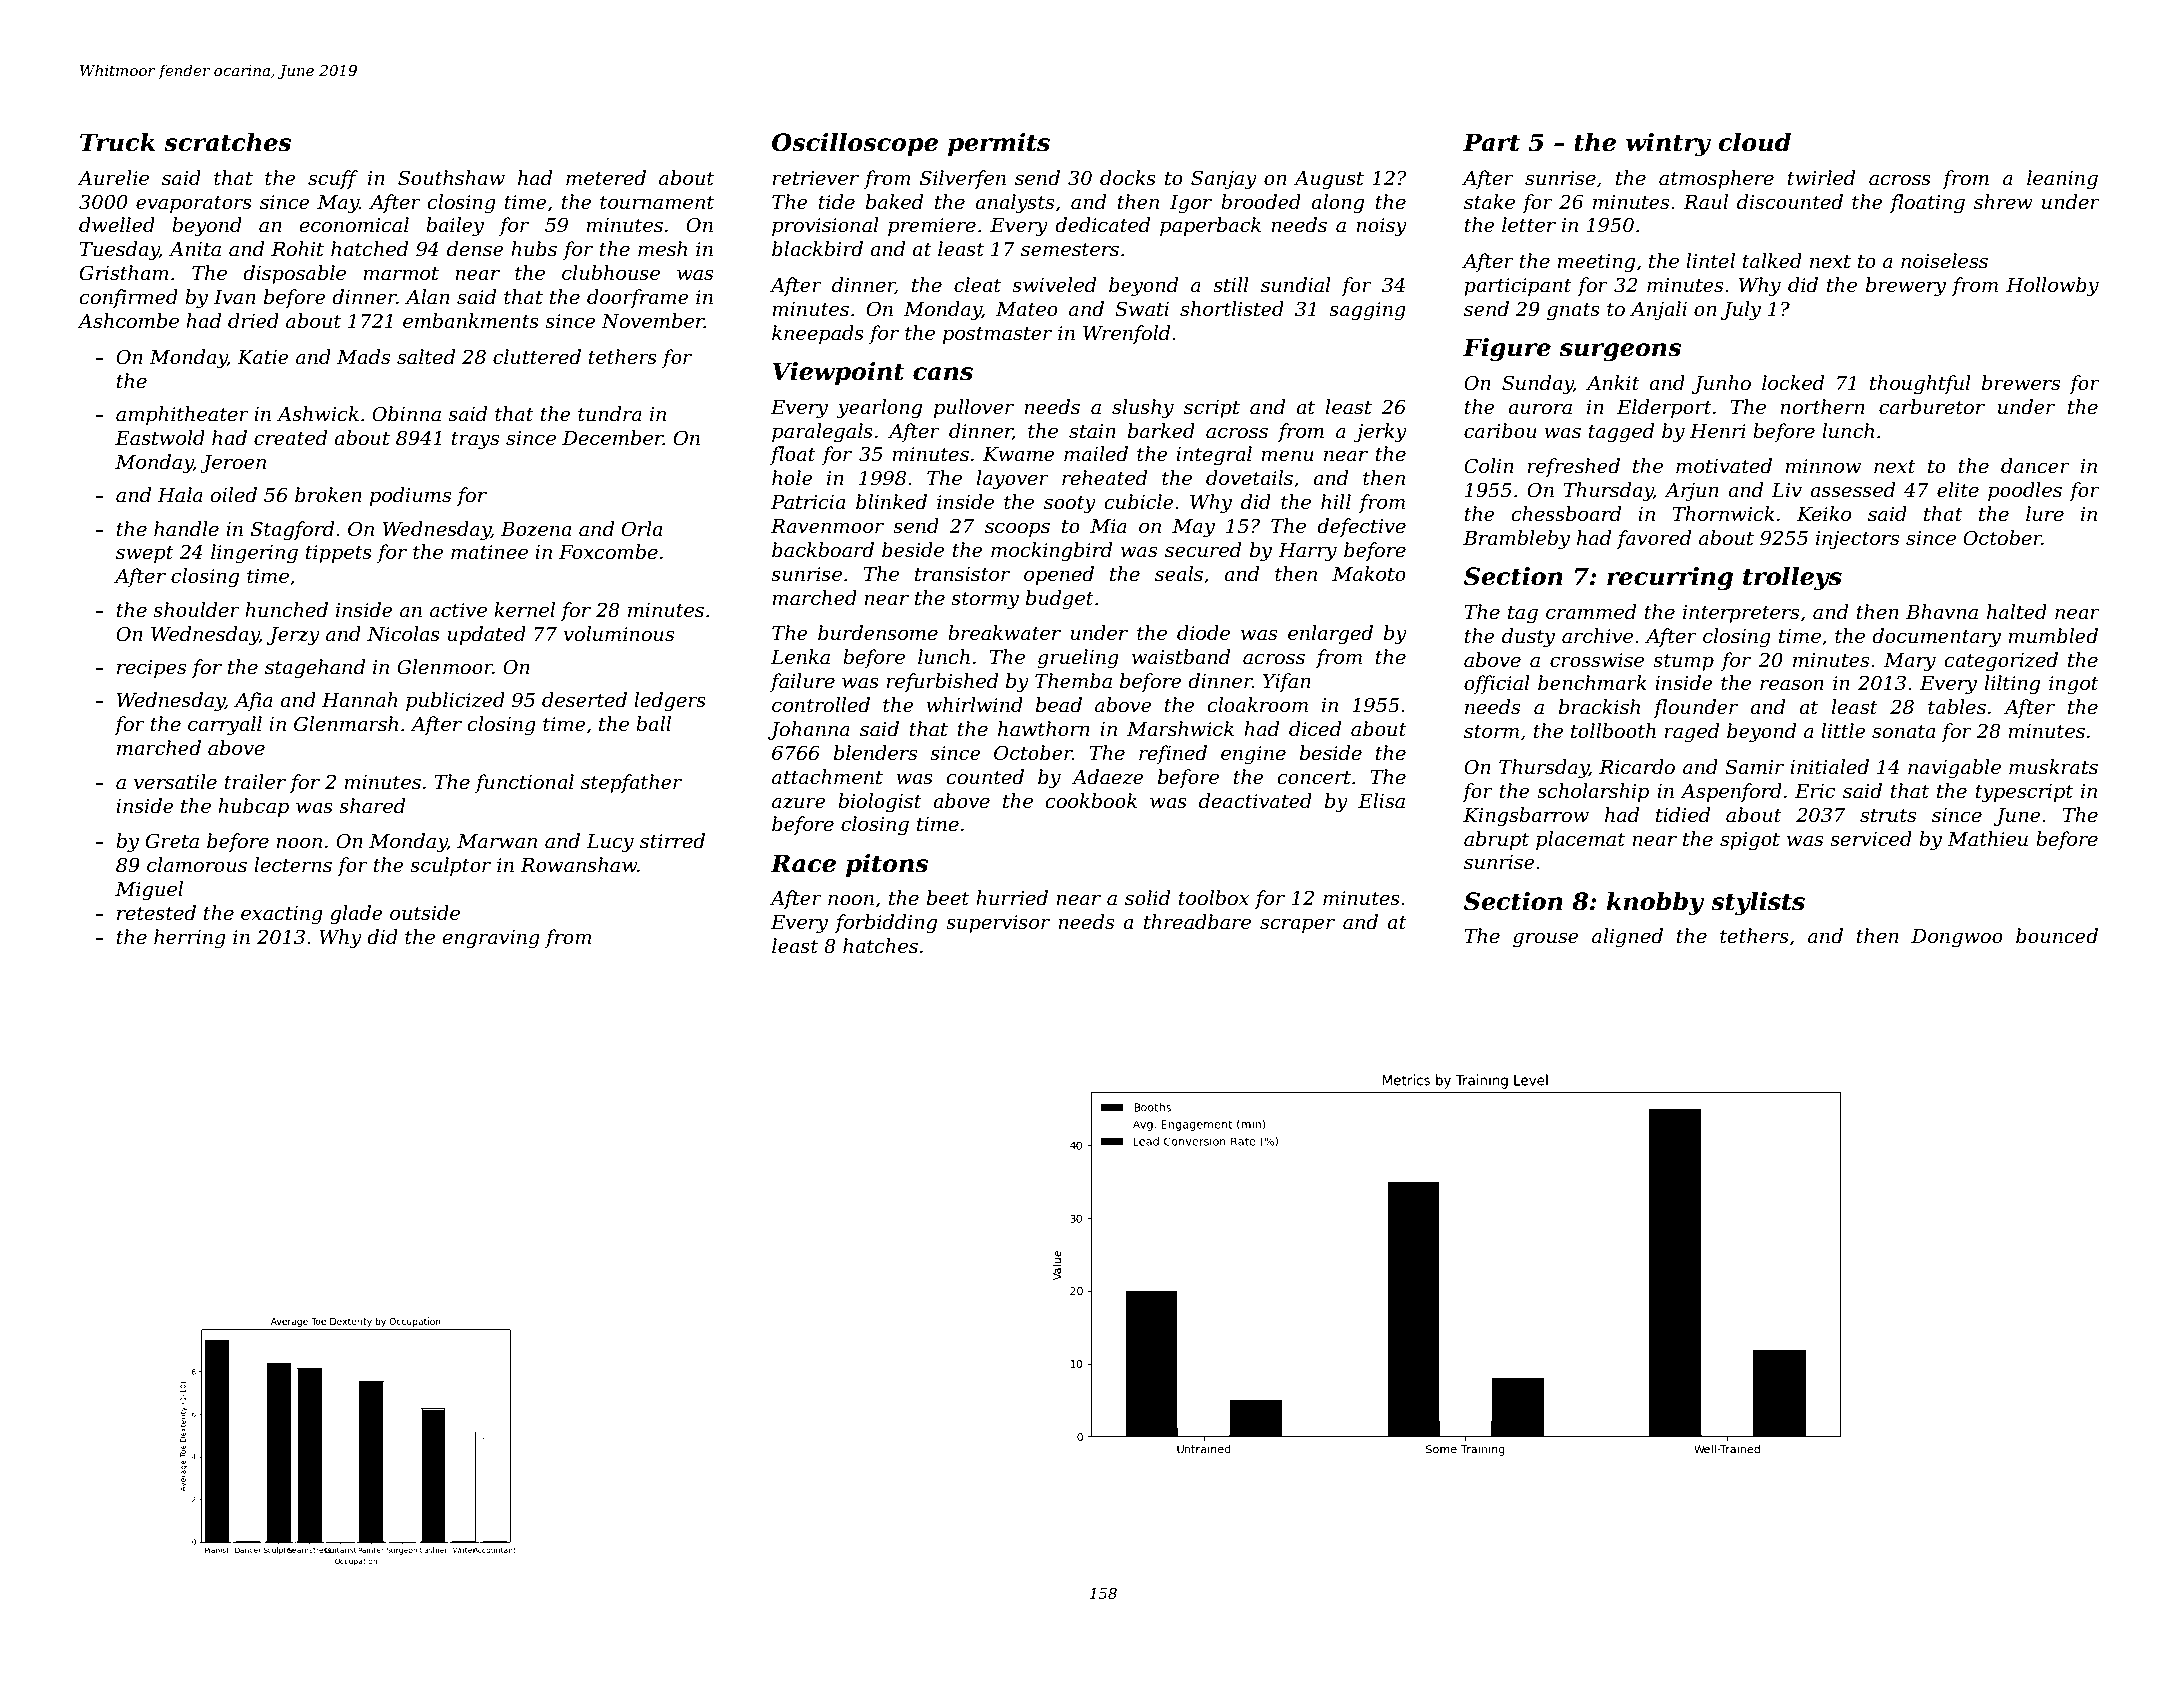 This document has width=2178, height=1683. What do you see at coordinates (1004, 633) in the document?
I see `breakwater` at bounding box center [1004, 633].
